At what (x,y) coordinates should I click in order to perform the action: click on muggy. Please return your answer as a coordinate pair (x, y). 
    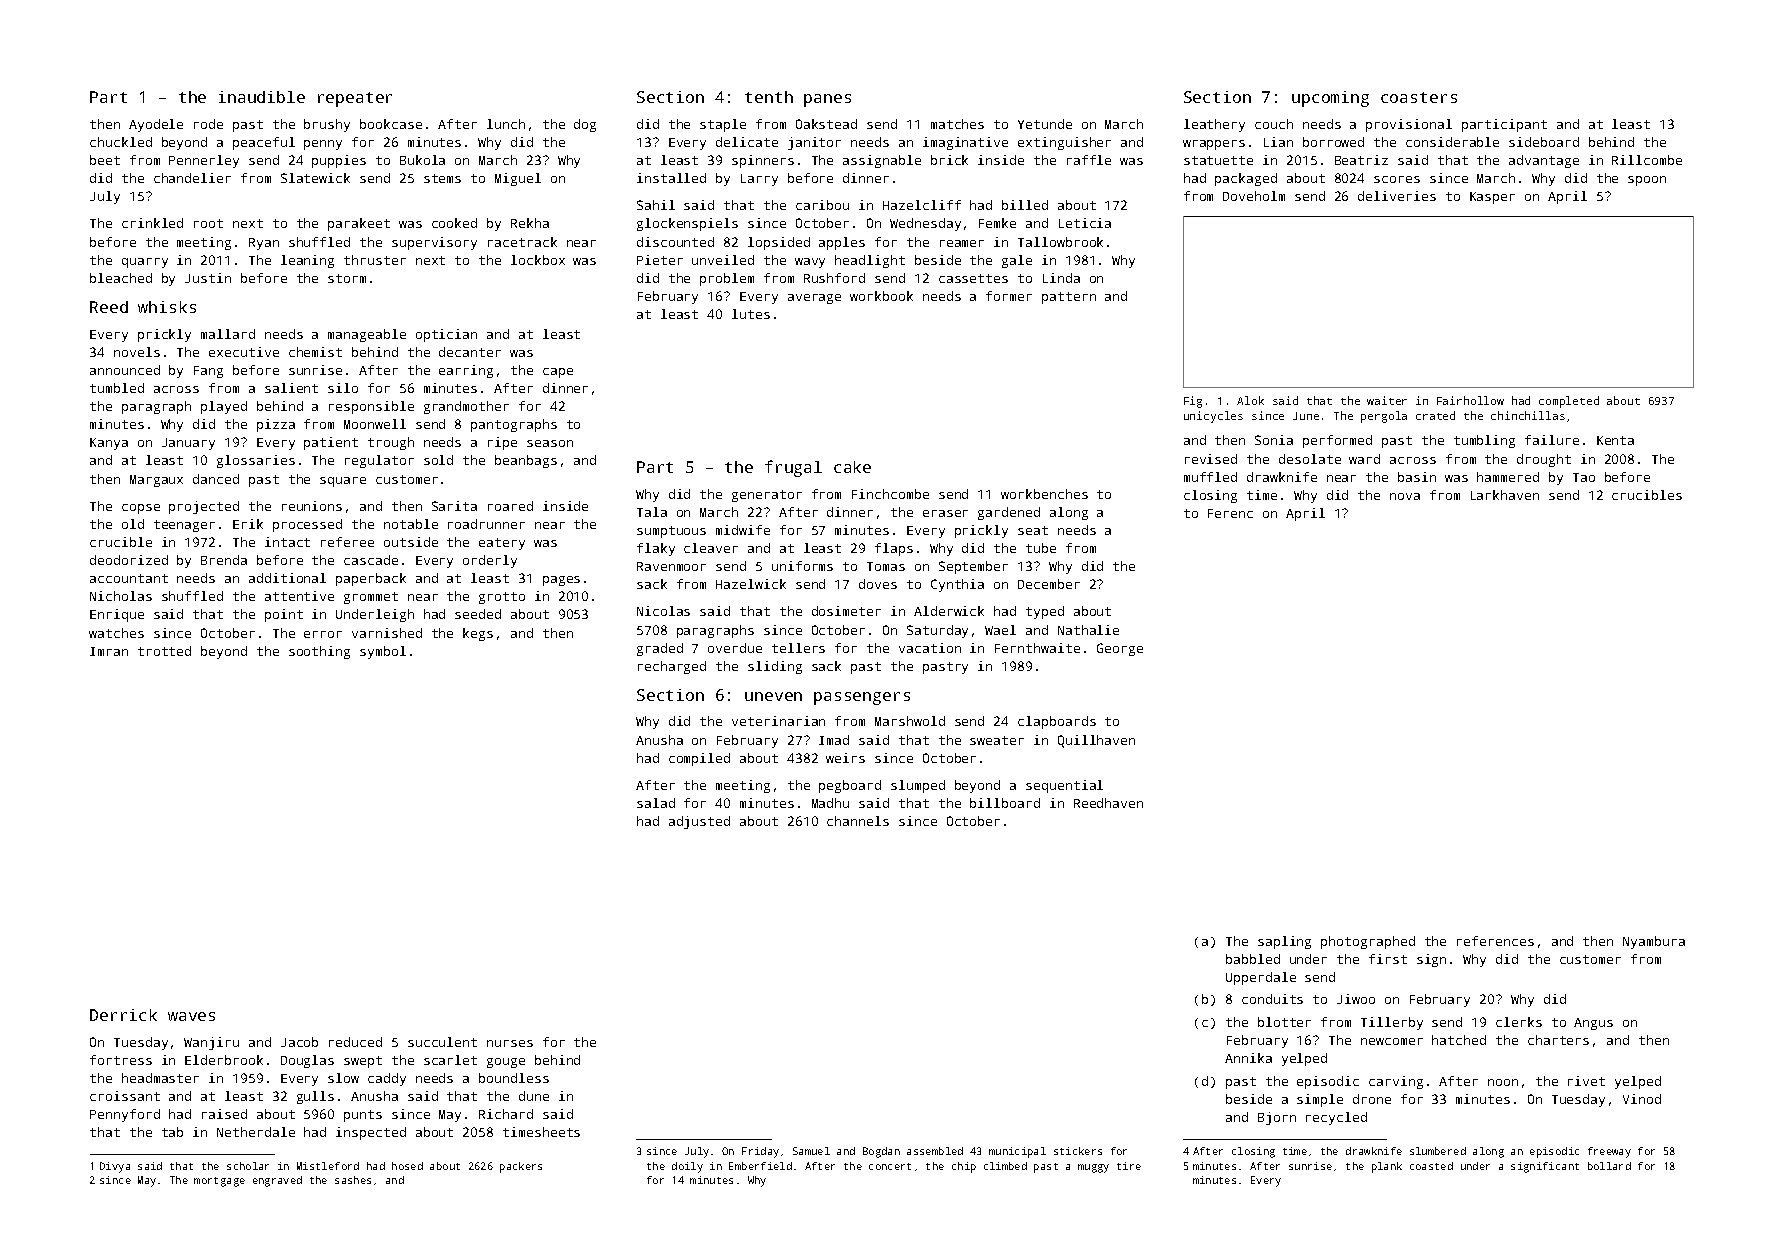
    Looking at the image, I should click on (1093, 1168).
